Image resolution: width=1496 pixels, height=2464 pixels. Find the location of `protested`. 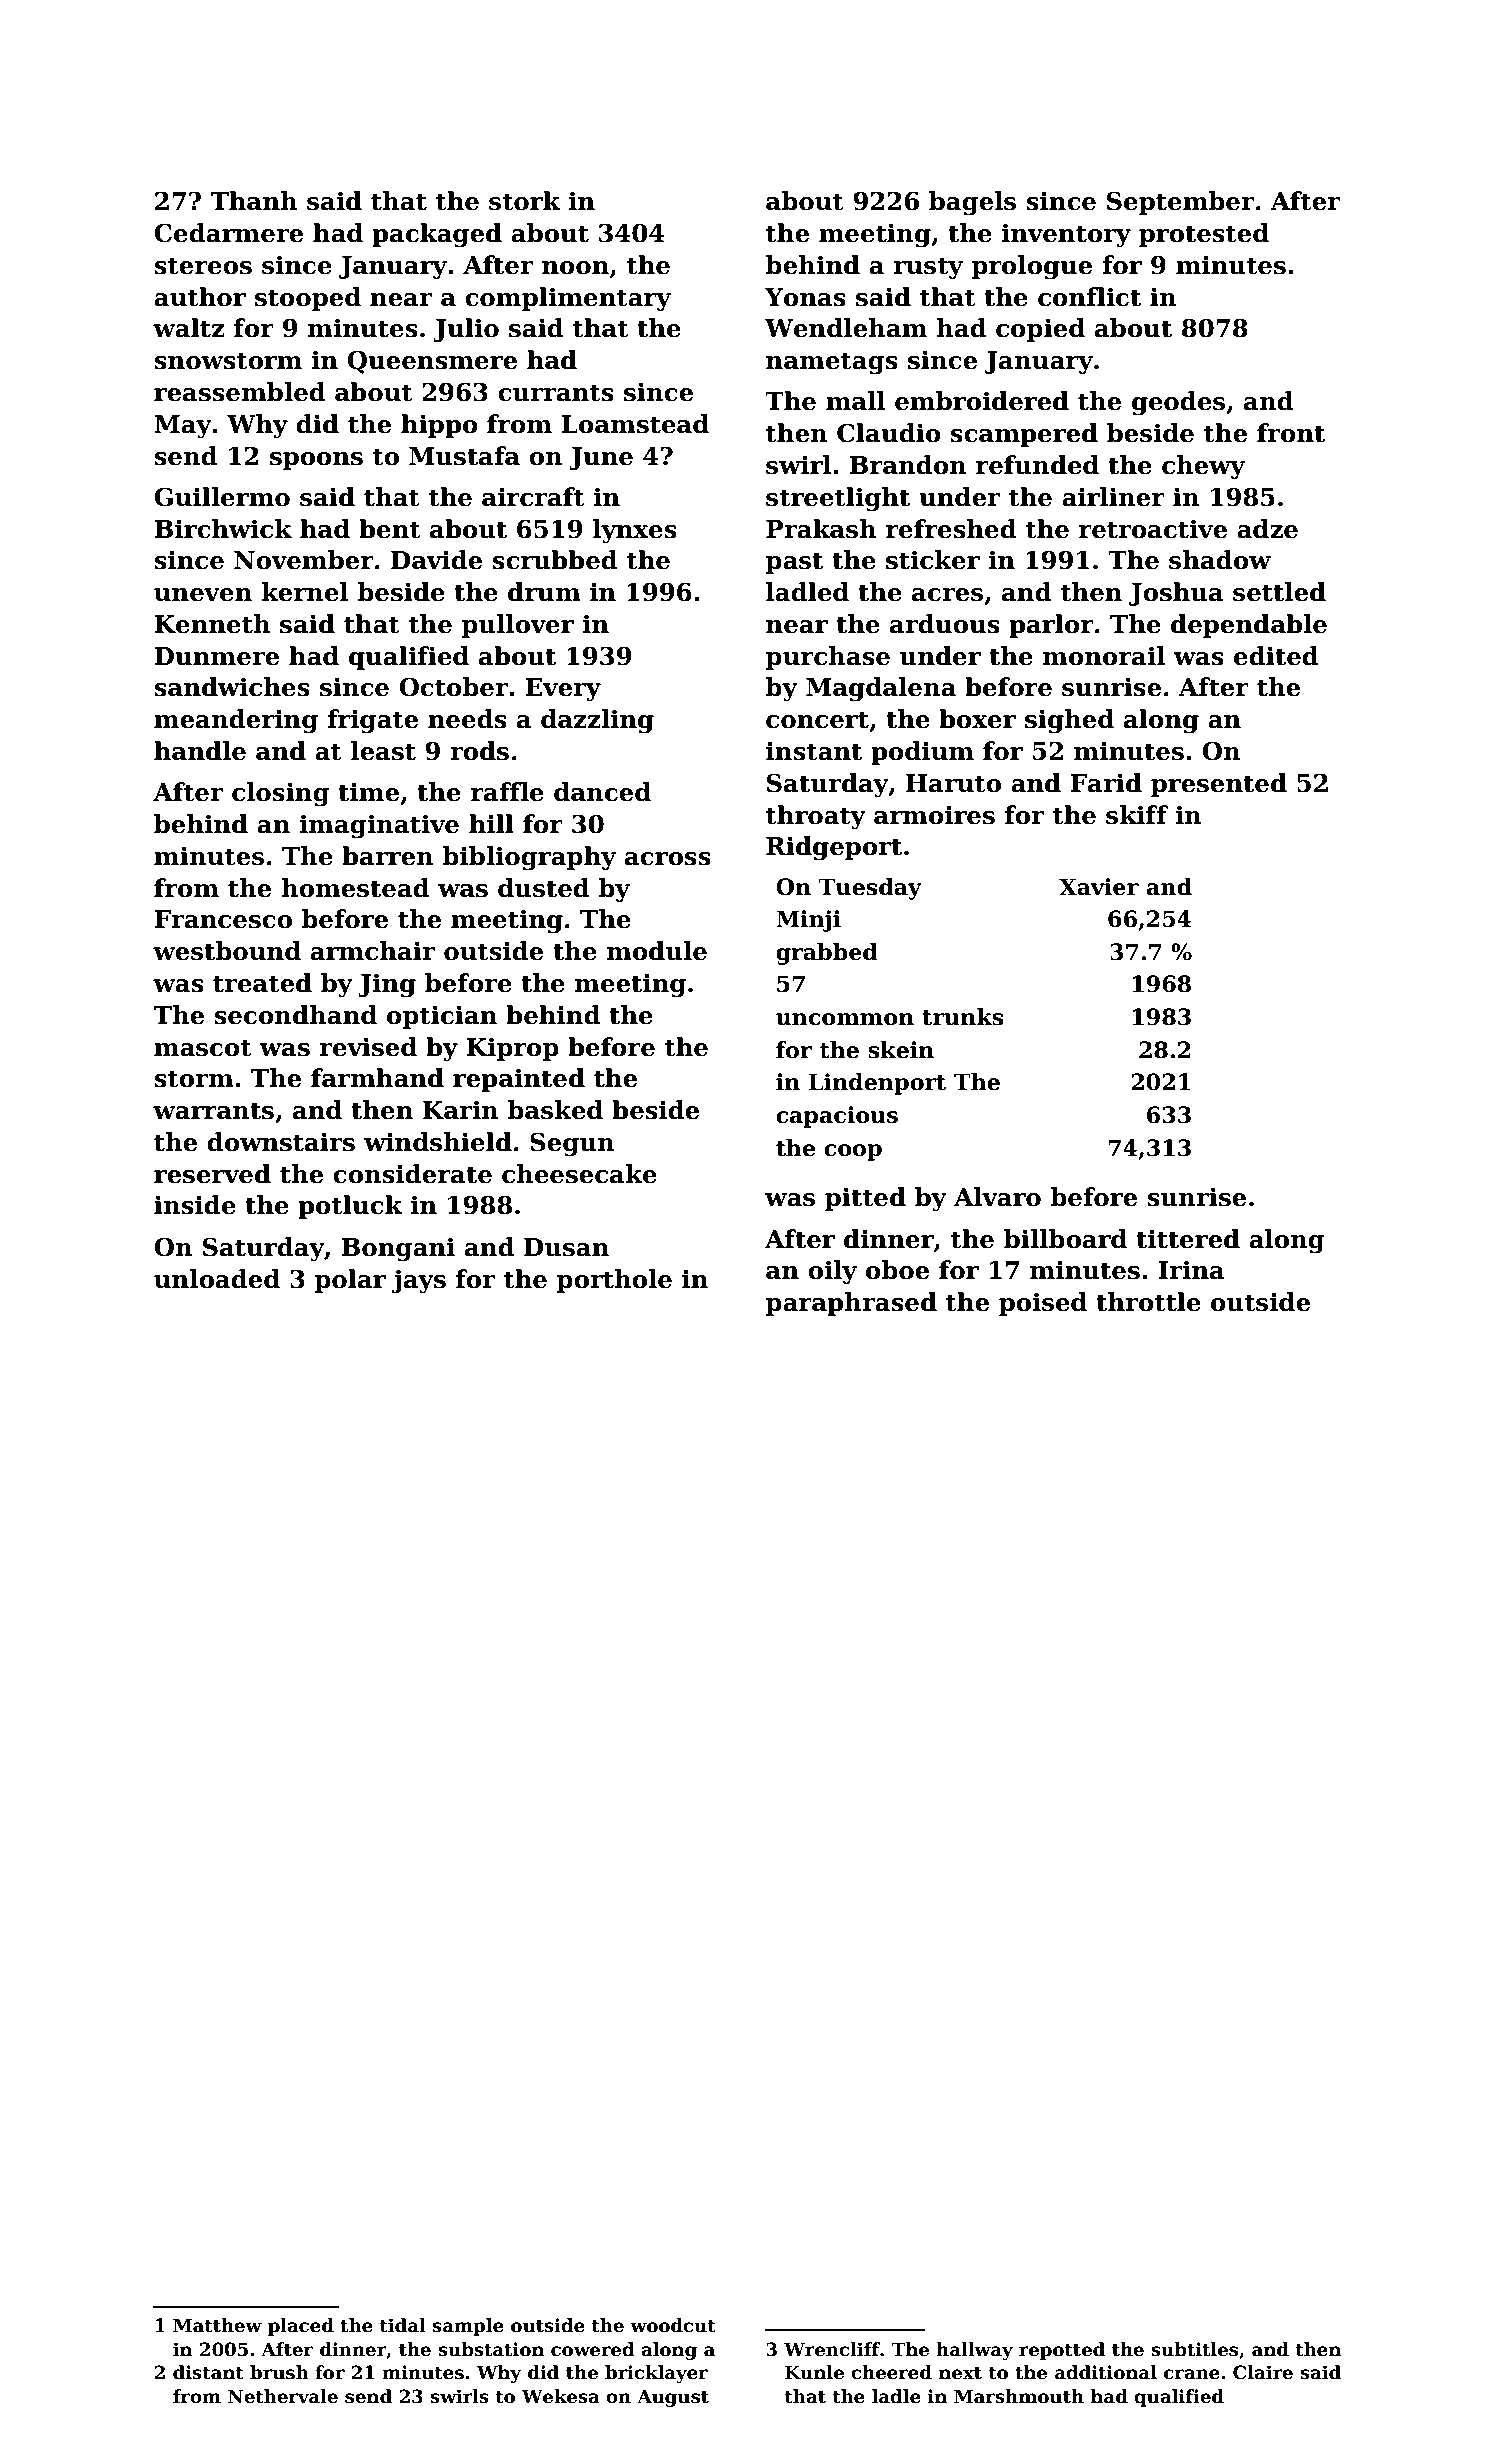

protested is located at coordinates (1204, 235).
